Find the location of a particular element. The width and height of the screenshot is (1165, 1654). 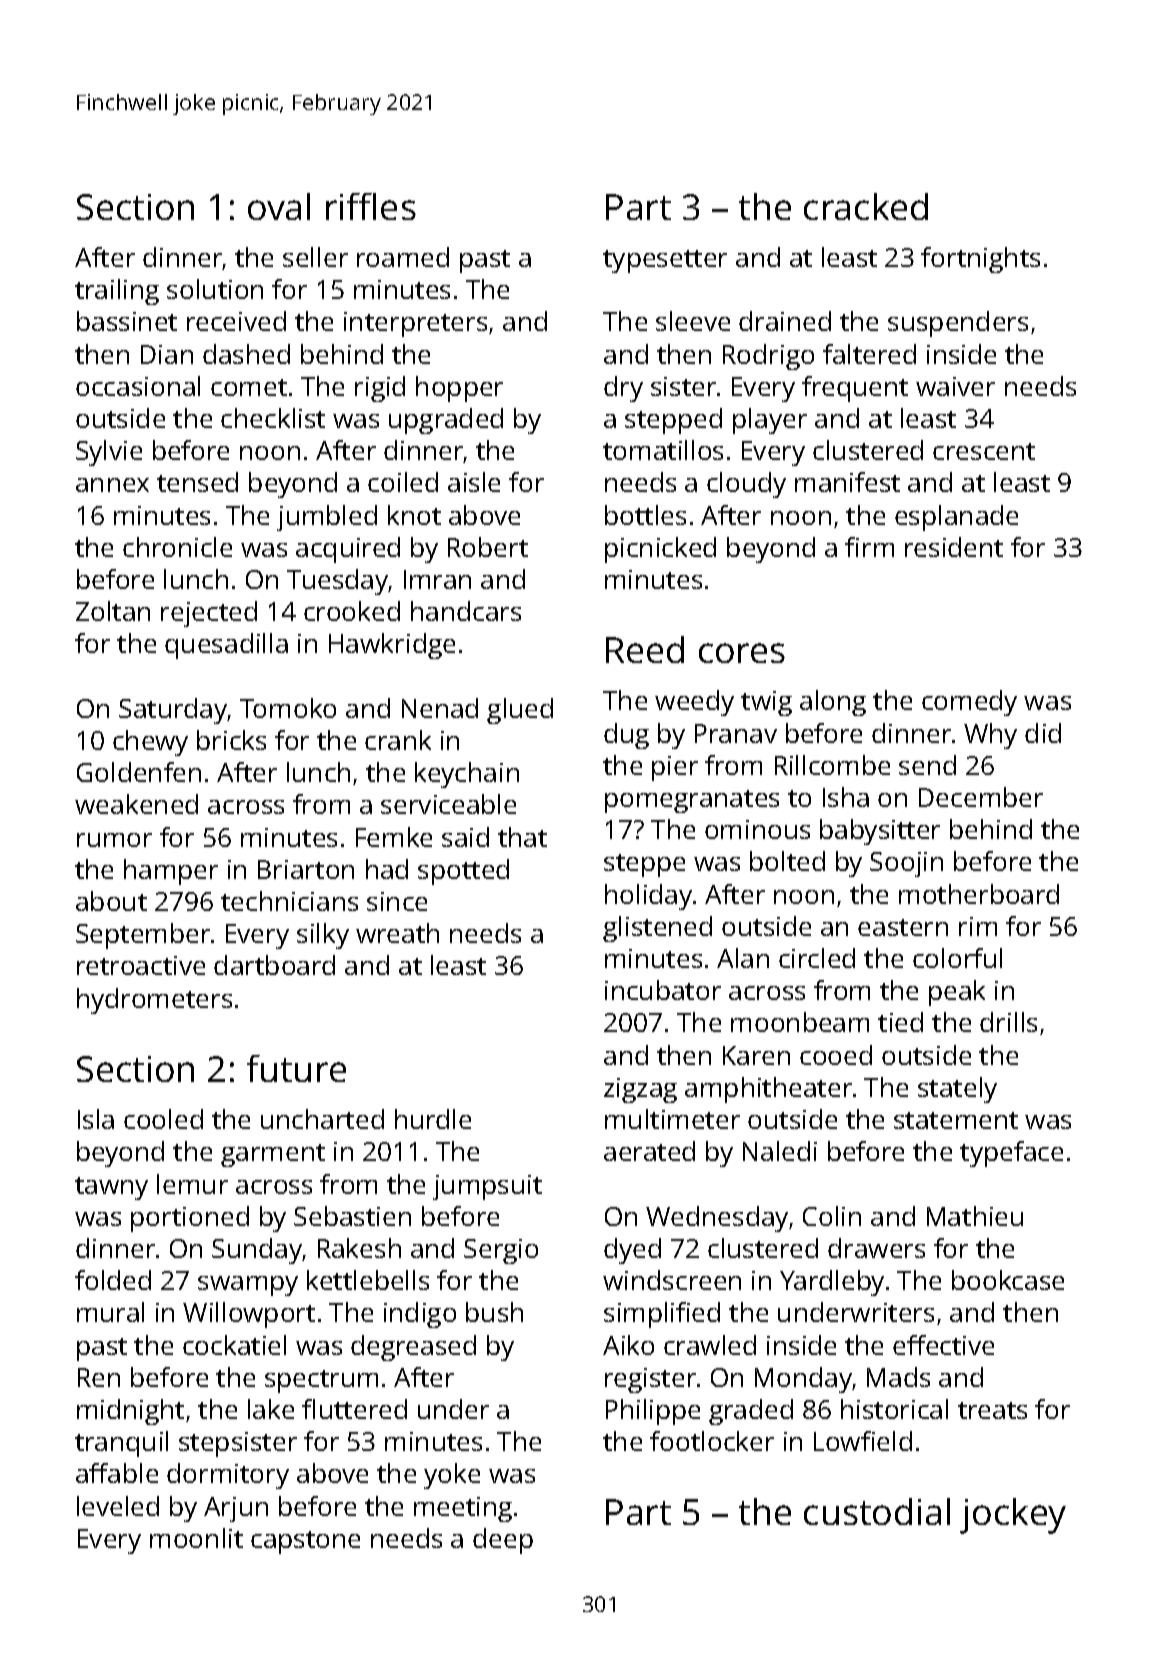

crescent is located at coordinates (984, 451).
